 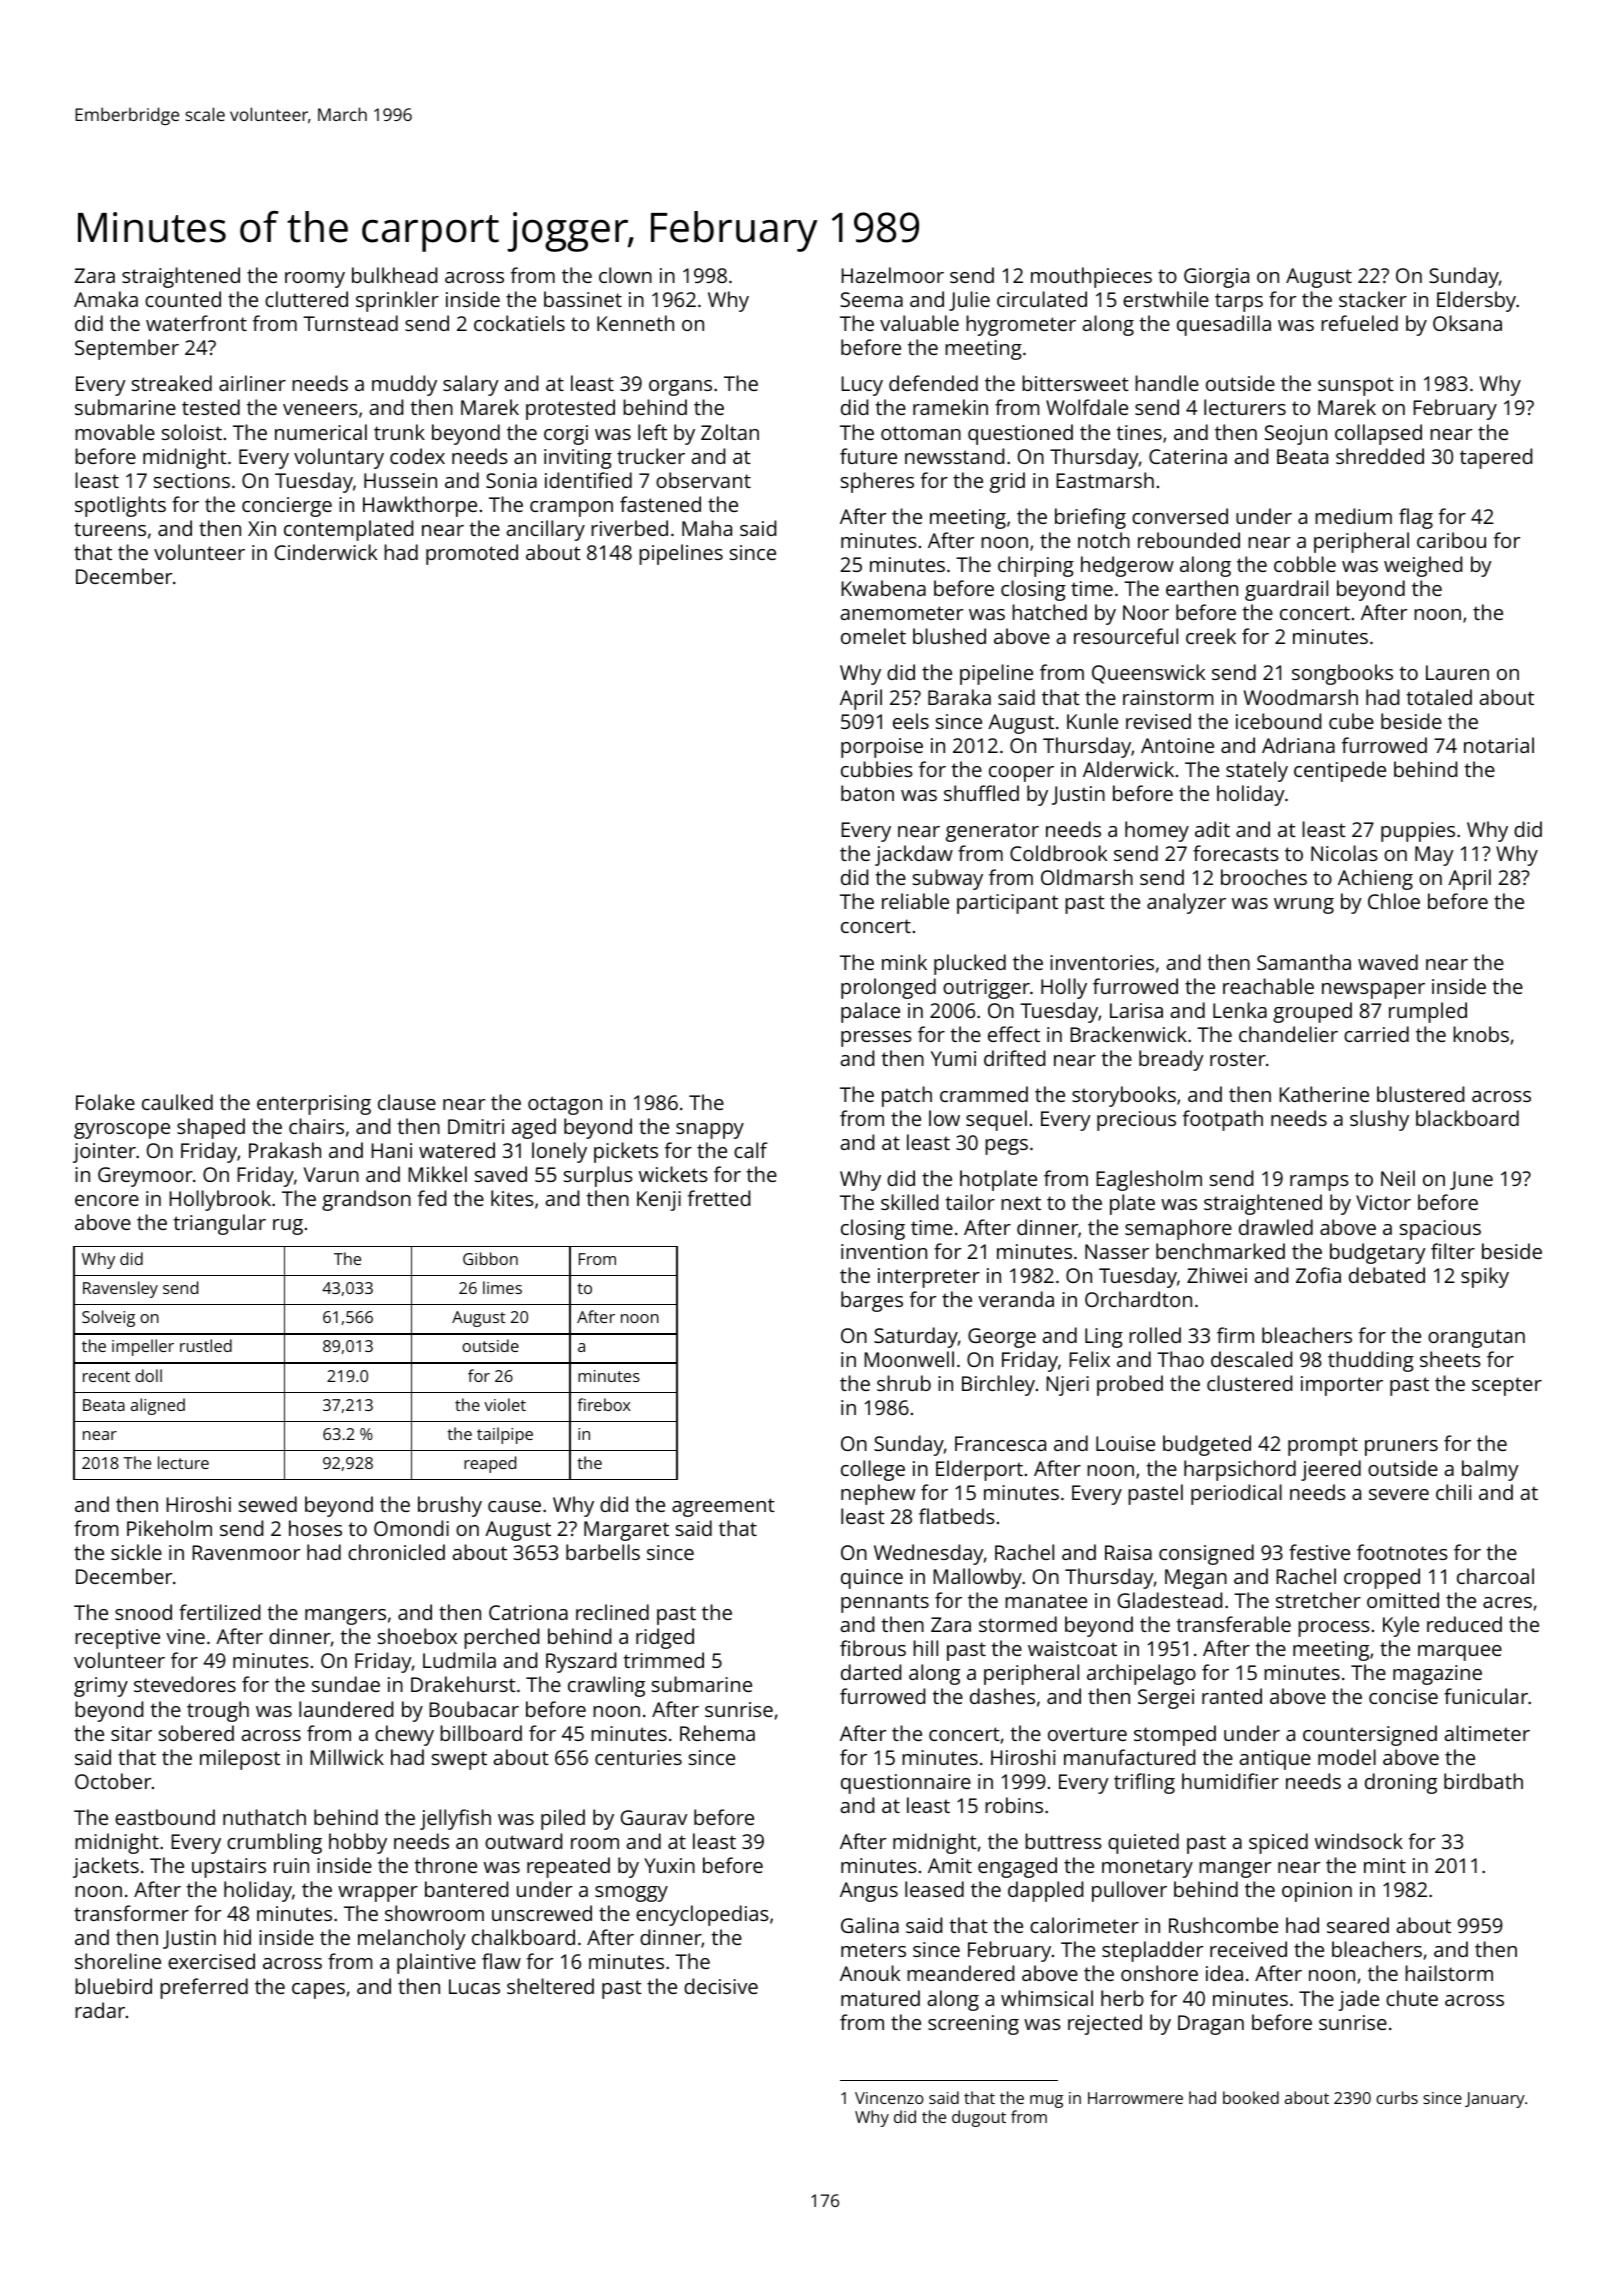 What do you see at coordinates (1002, 1338) in the screenshot?
I see `George` at bounding box center [1002, 1338].
